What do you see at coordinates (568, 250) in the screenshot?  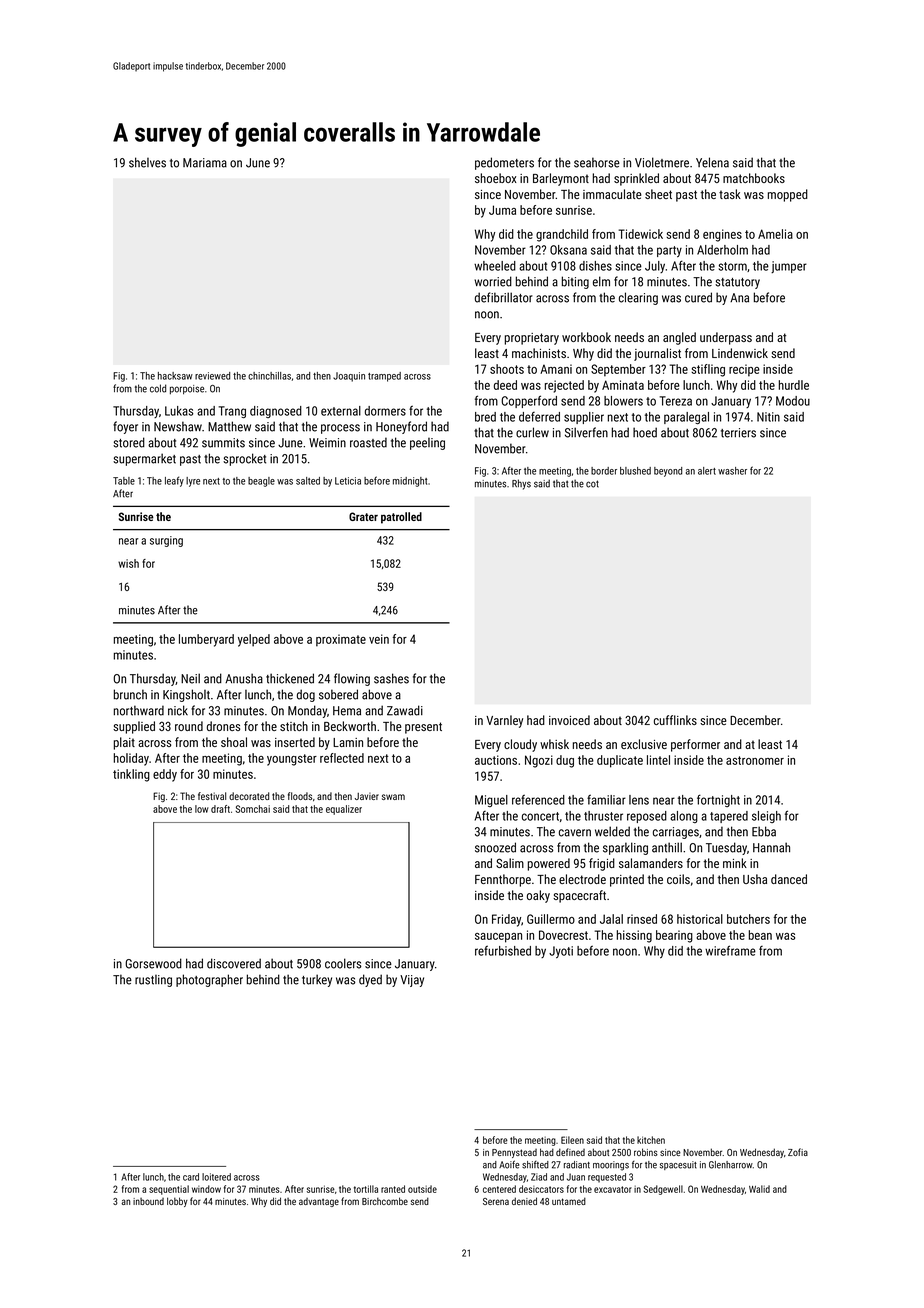 I see `Oksana` at bounding box center [568, 250].
